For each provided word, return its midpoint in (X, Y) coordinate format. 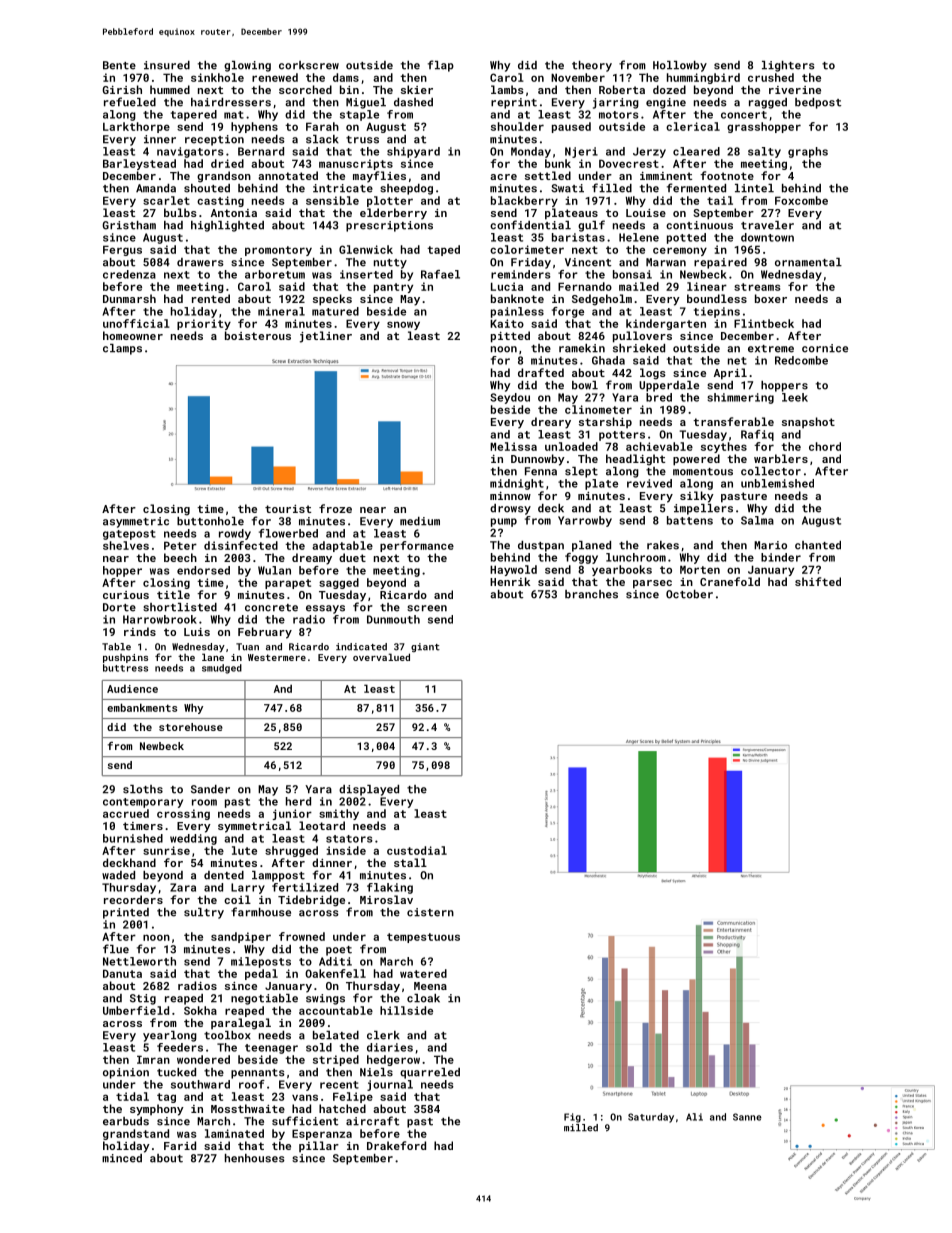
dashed (413, 102)
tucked (176, 1072)
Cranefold (730, 581)
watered (423, 973)
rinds (140, 631)
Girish (122, 89)
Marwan (666, 262)
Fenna (541, 471)
